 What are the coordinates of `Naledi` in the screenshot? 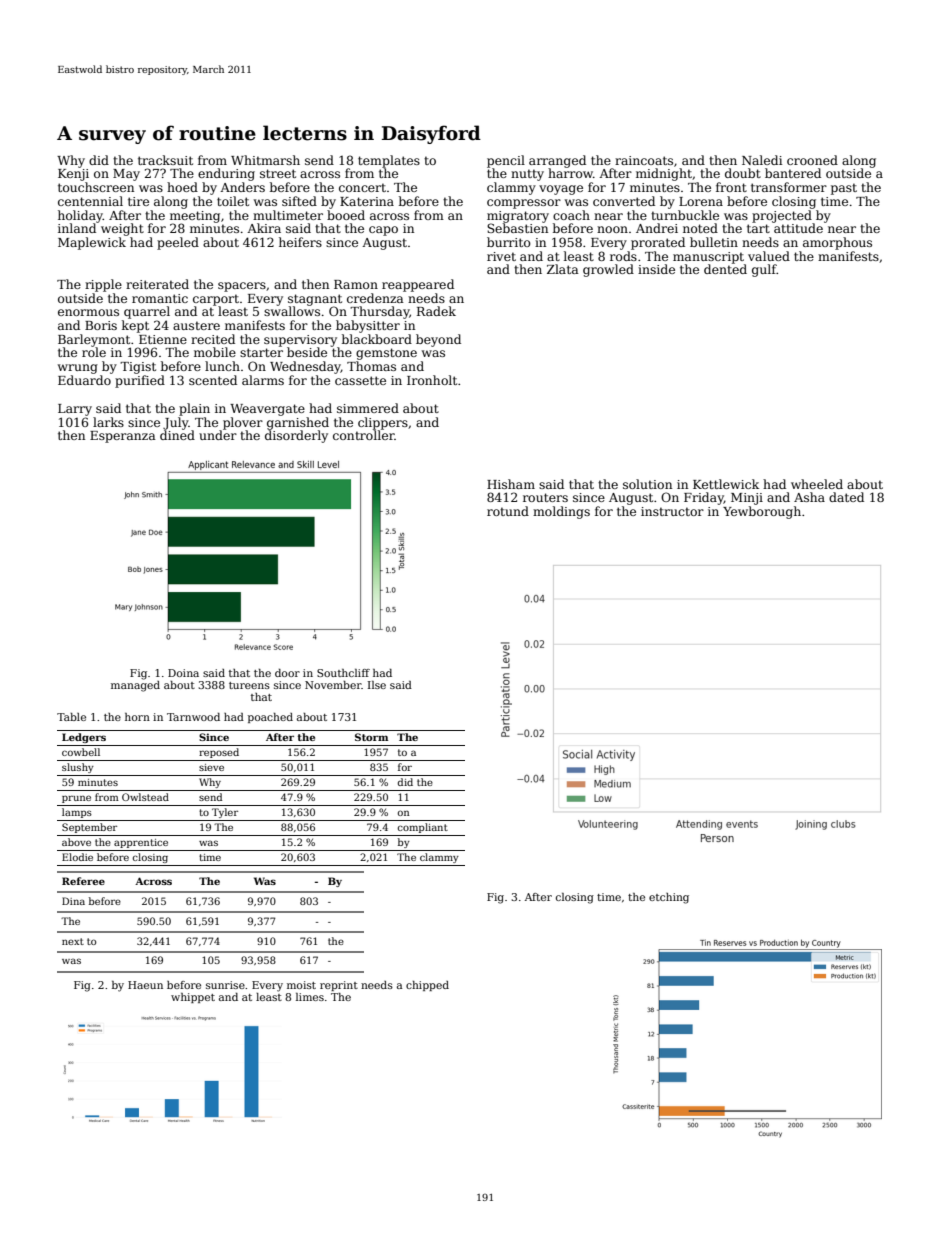 It's located at (762, 160).
